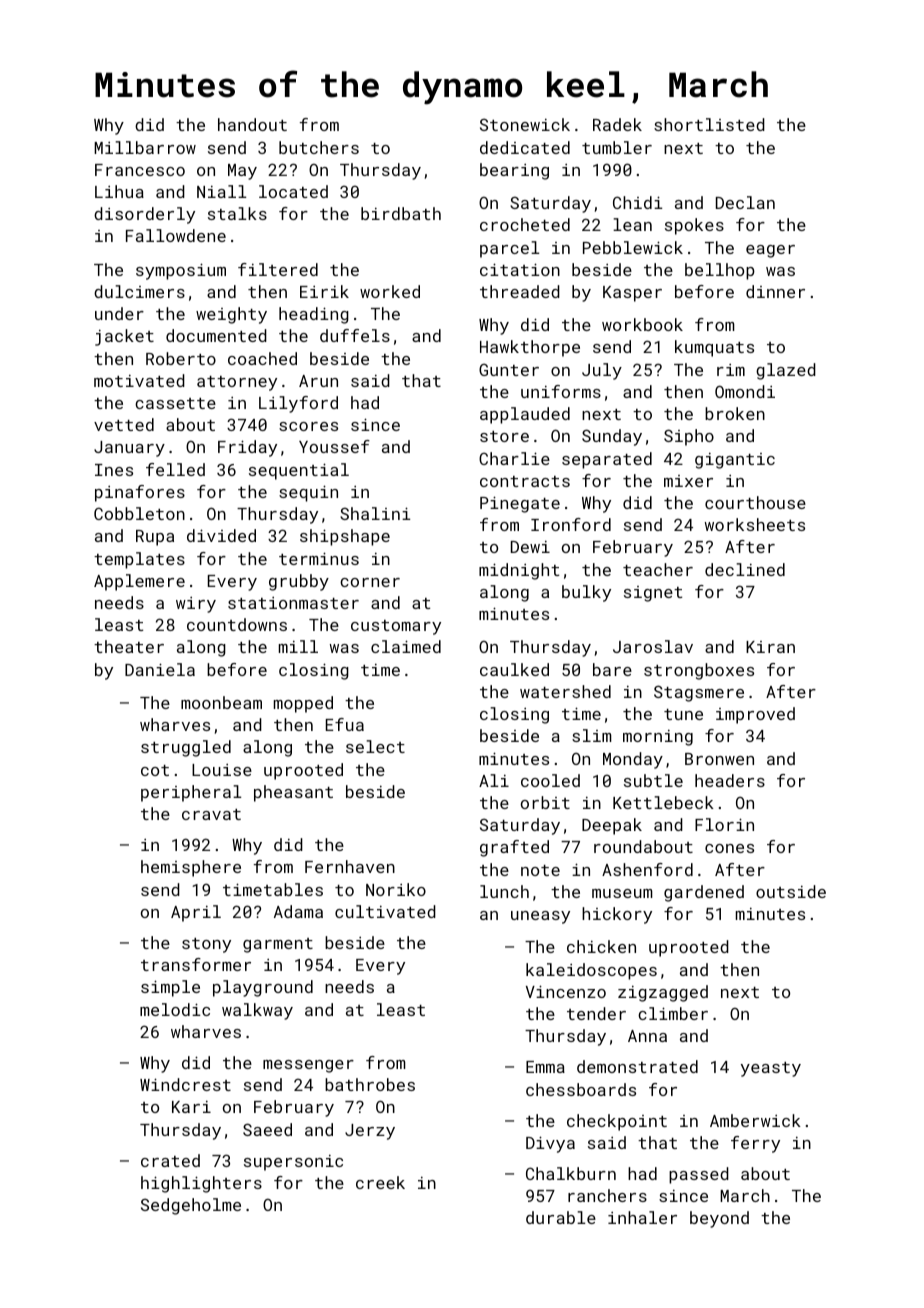 The width and height of the screenshot is (924, 1308). I want to click on bathrobes, so click(370, 1084).
